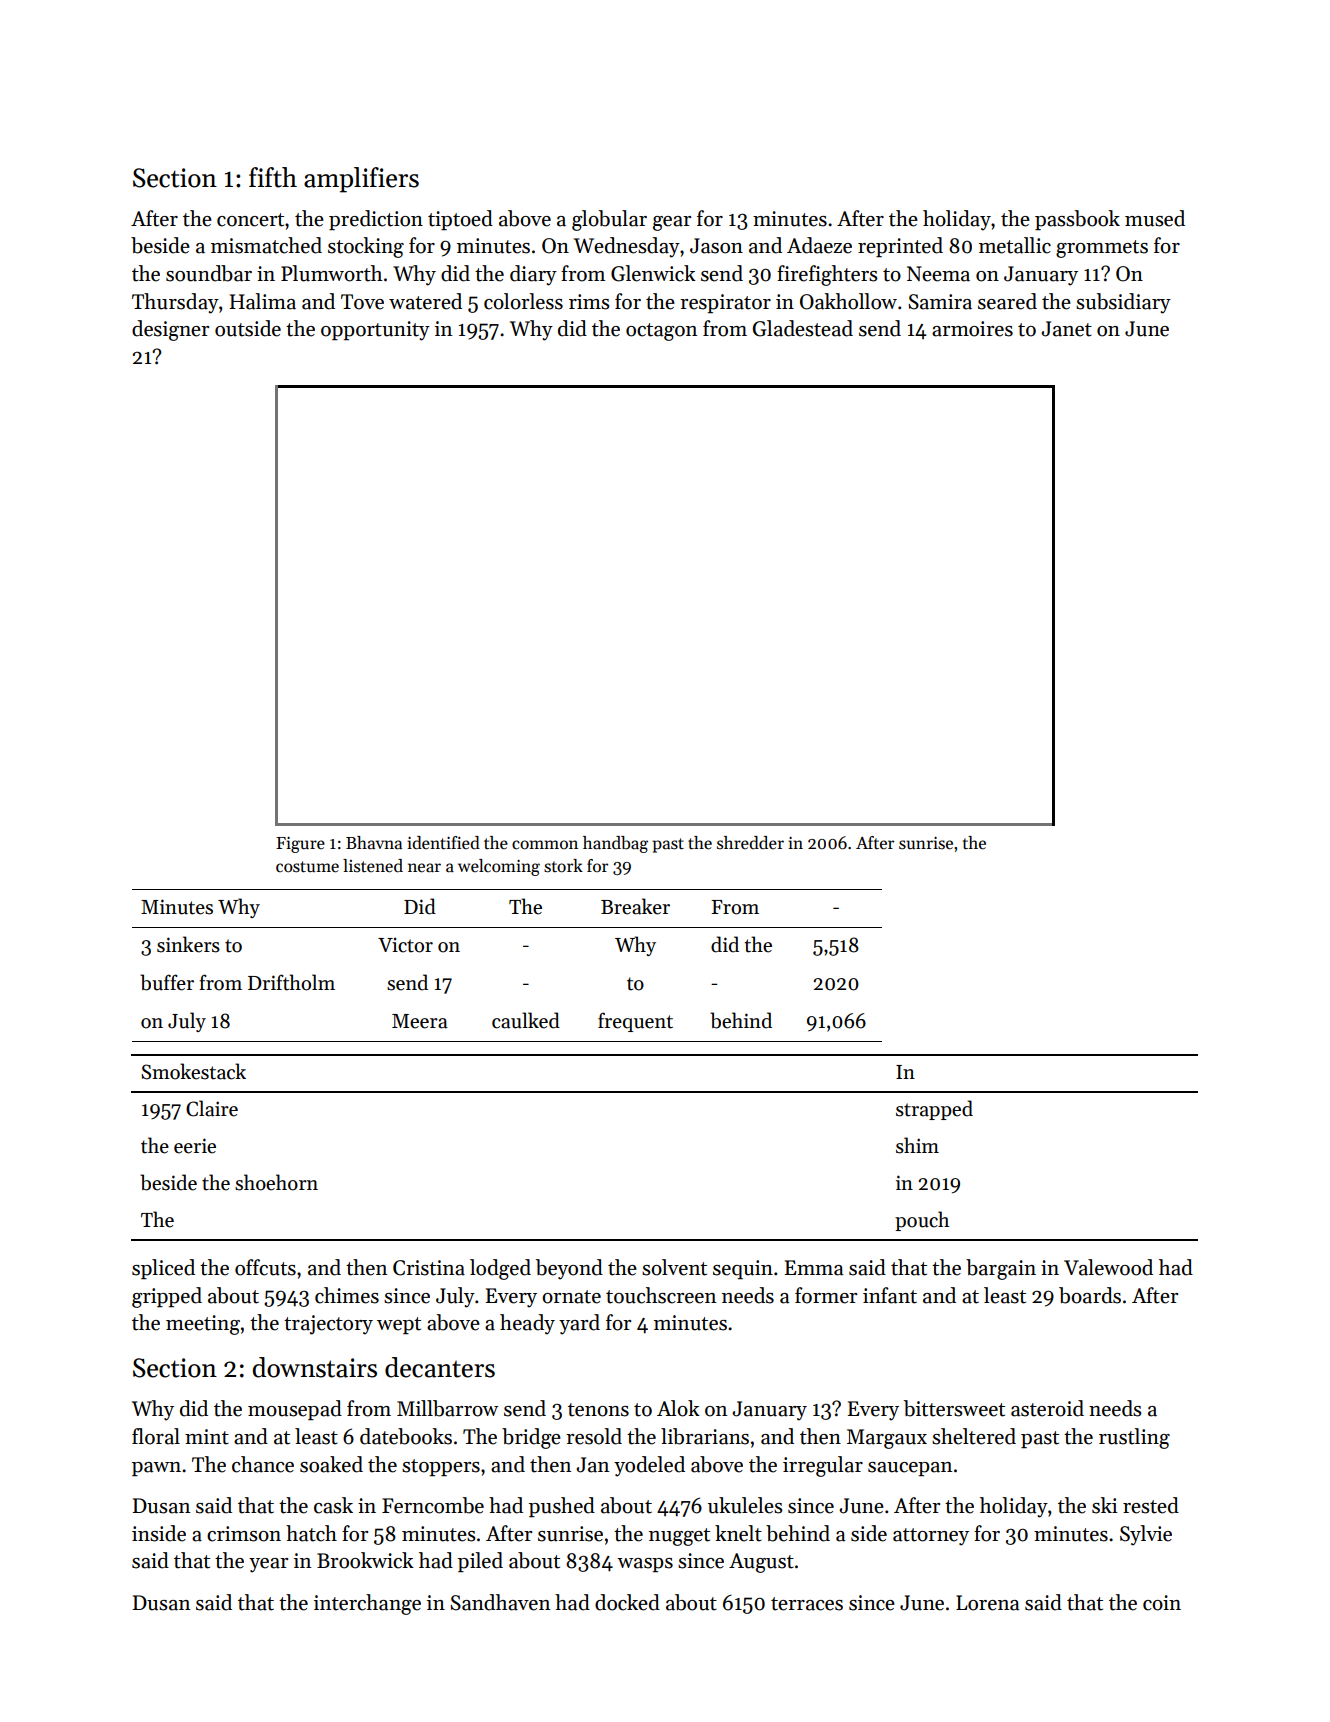 The image size is (1330, 1722). What do you see at coordinates (374, 843) in the image?
I see `Bhavna` at bounding box center [374, 843].
